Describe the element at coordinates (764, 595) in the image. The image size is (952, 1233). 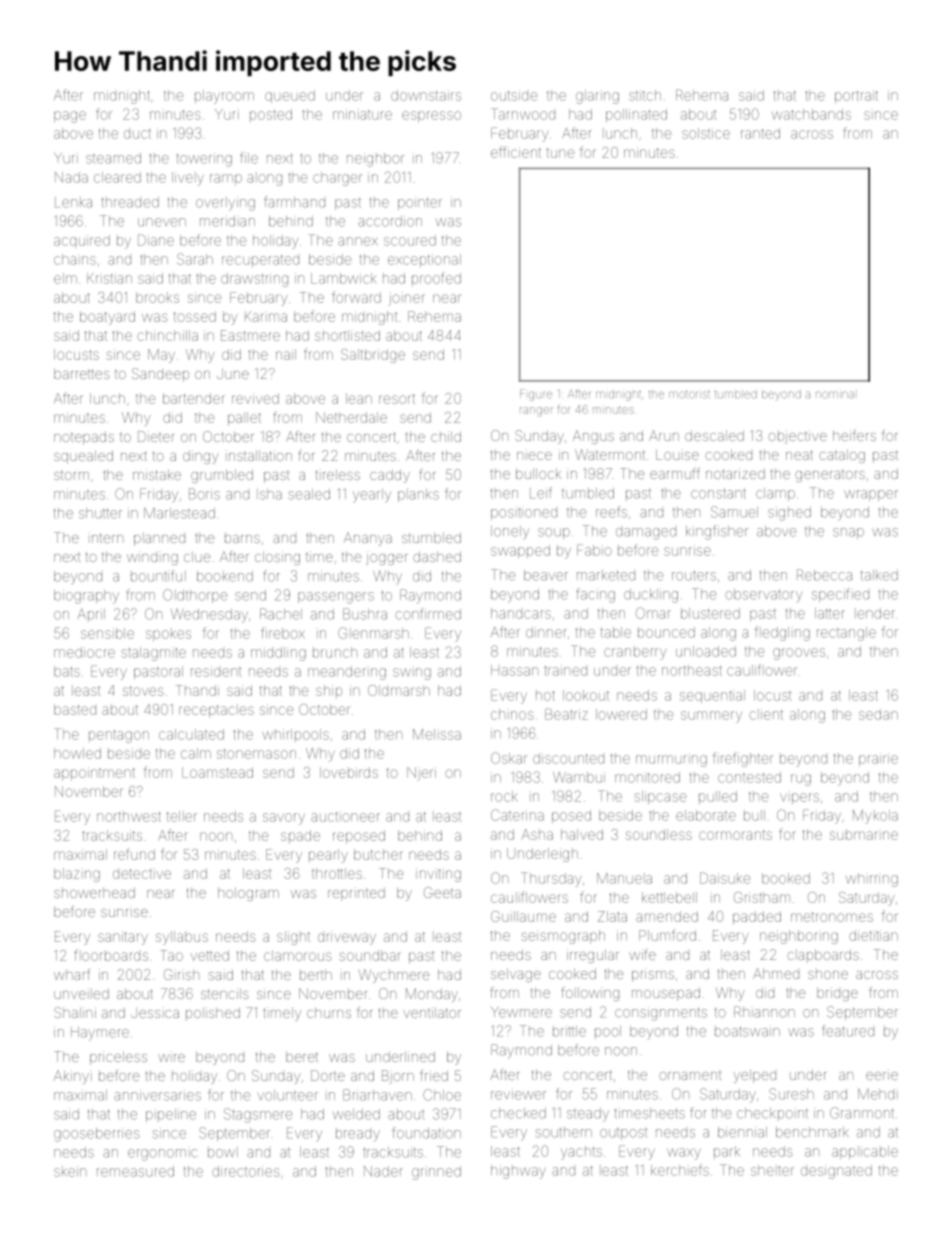
I see `observatory` at that location.
